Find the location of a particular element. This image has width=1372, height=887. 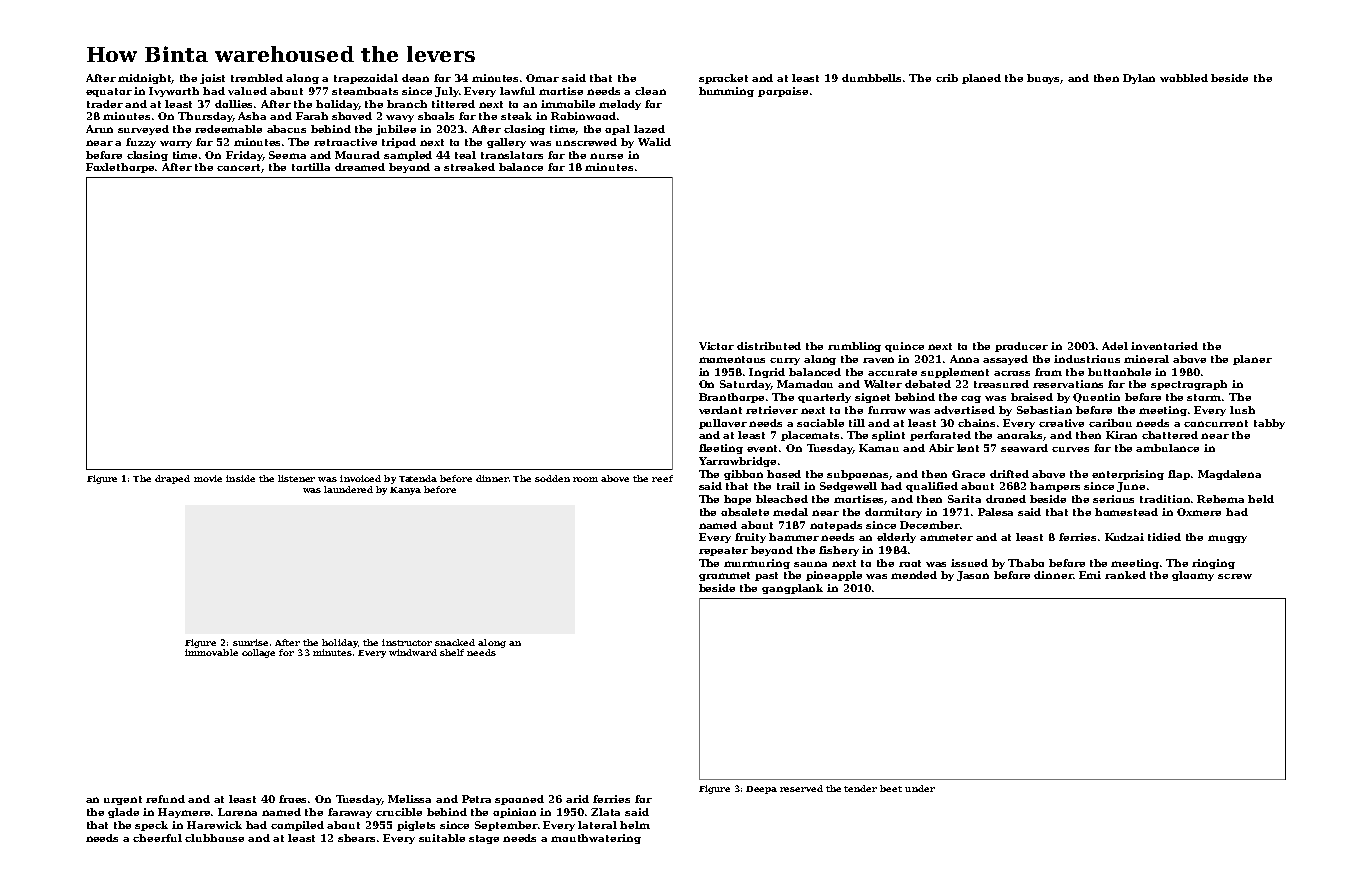

immobile is located at coordinates (568, 104).
